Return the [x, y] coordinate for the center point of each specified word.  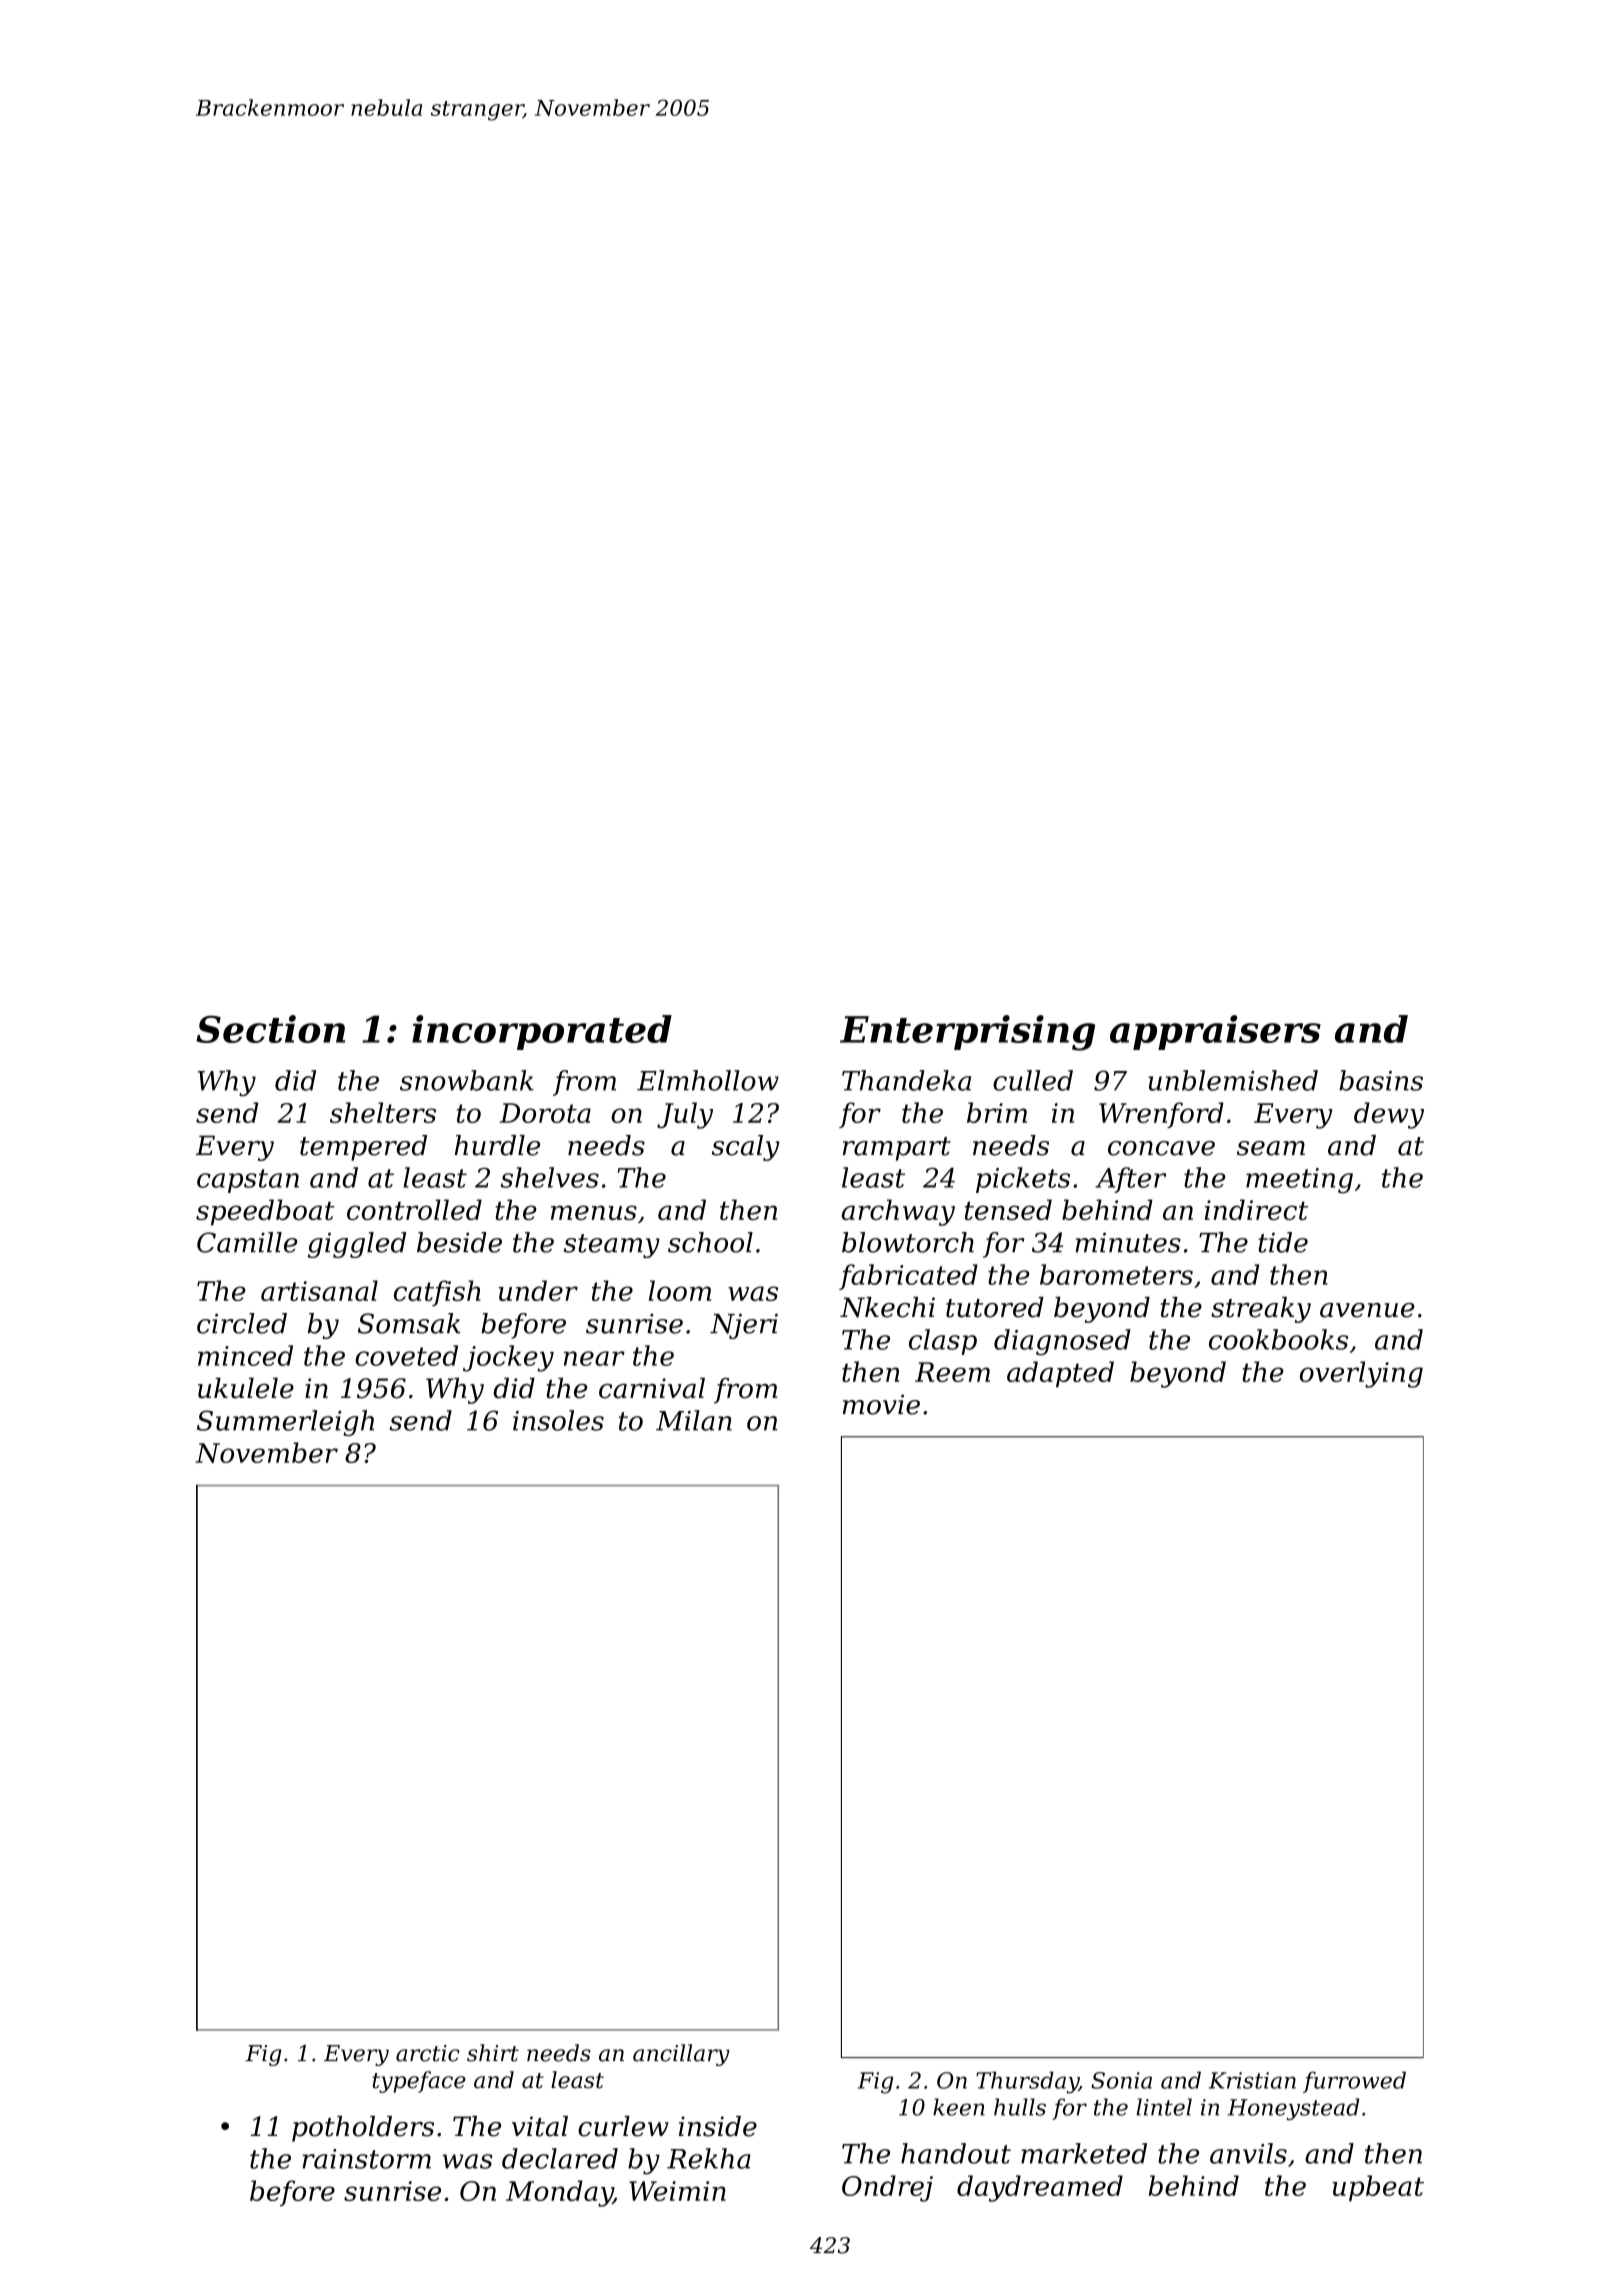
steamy [612, 1246]
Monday [559, 2193]
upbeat [1378, 2188]
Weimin [677, 2191]
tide [1283, 1242]
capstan [248, 1181]
